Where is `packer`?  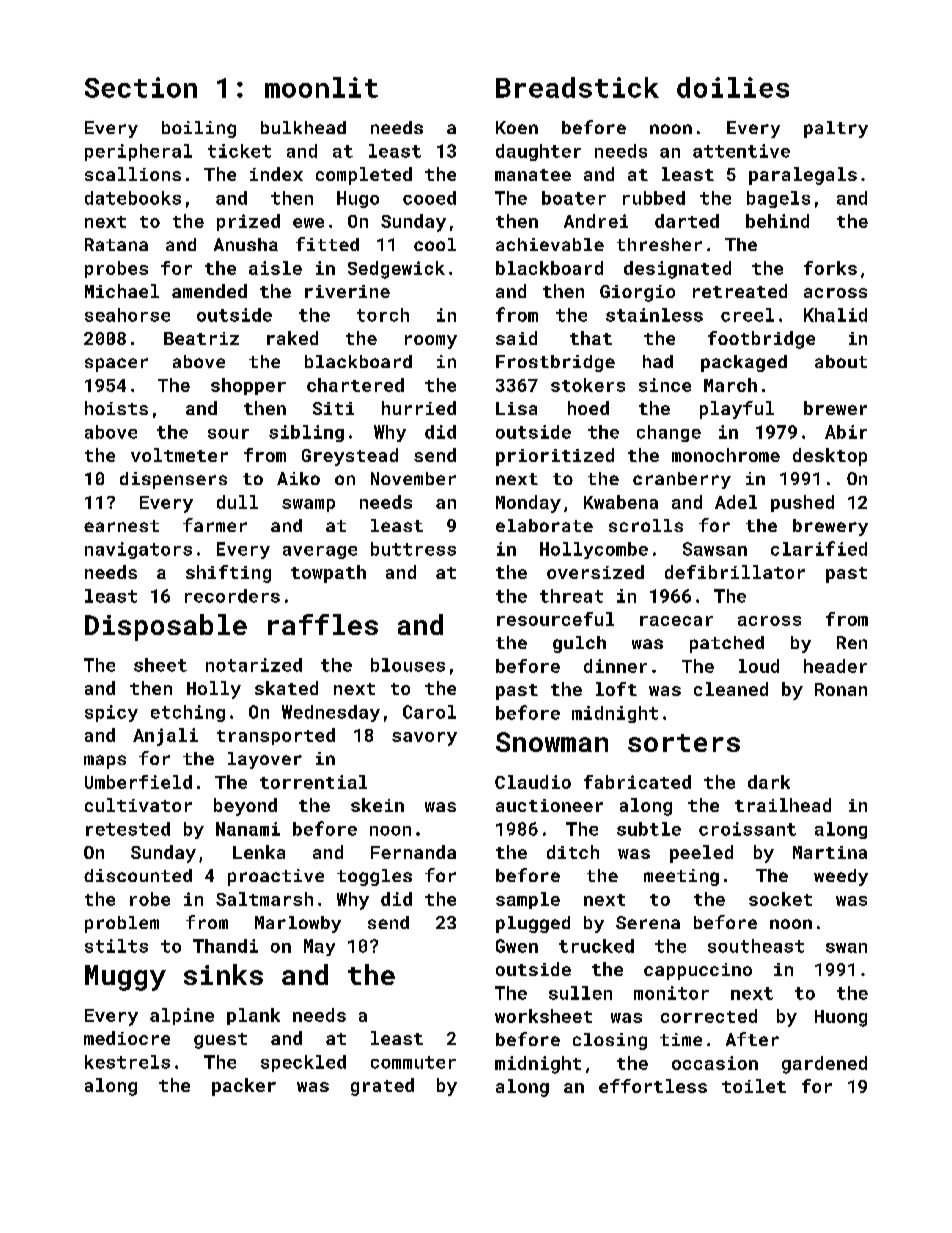 packer is located at coordinates (244, 1087).
